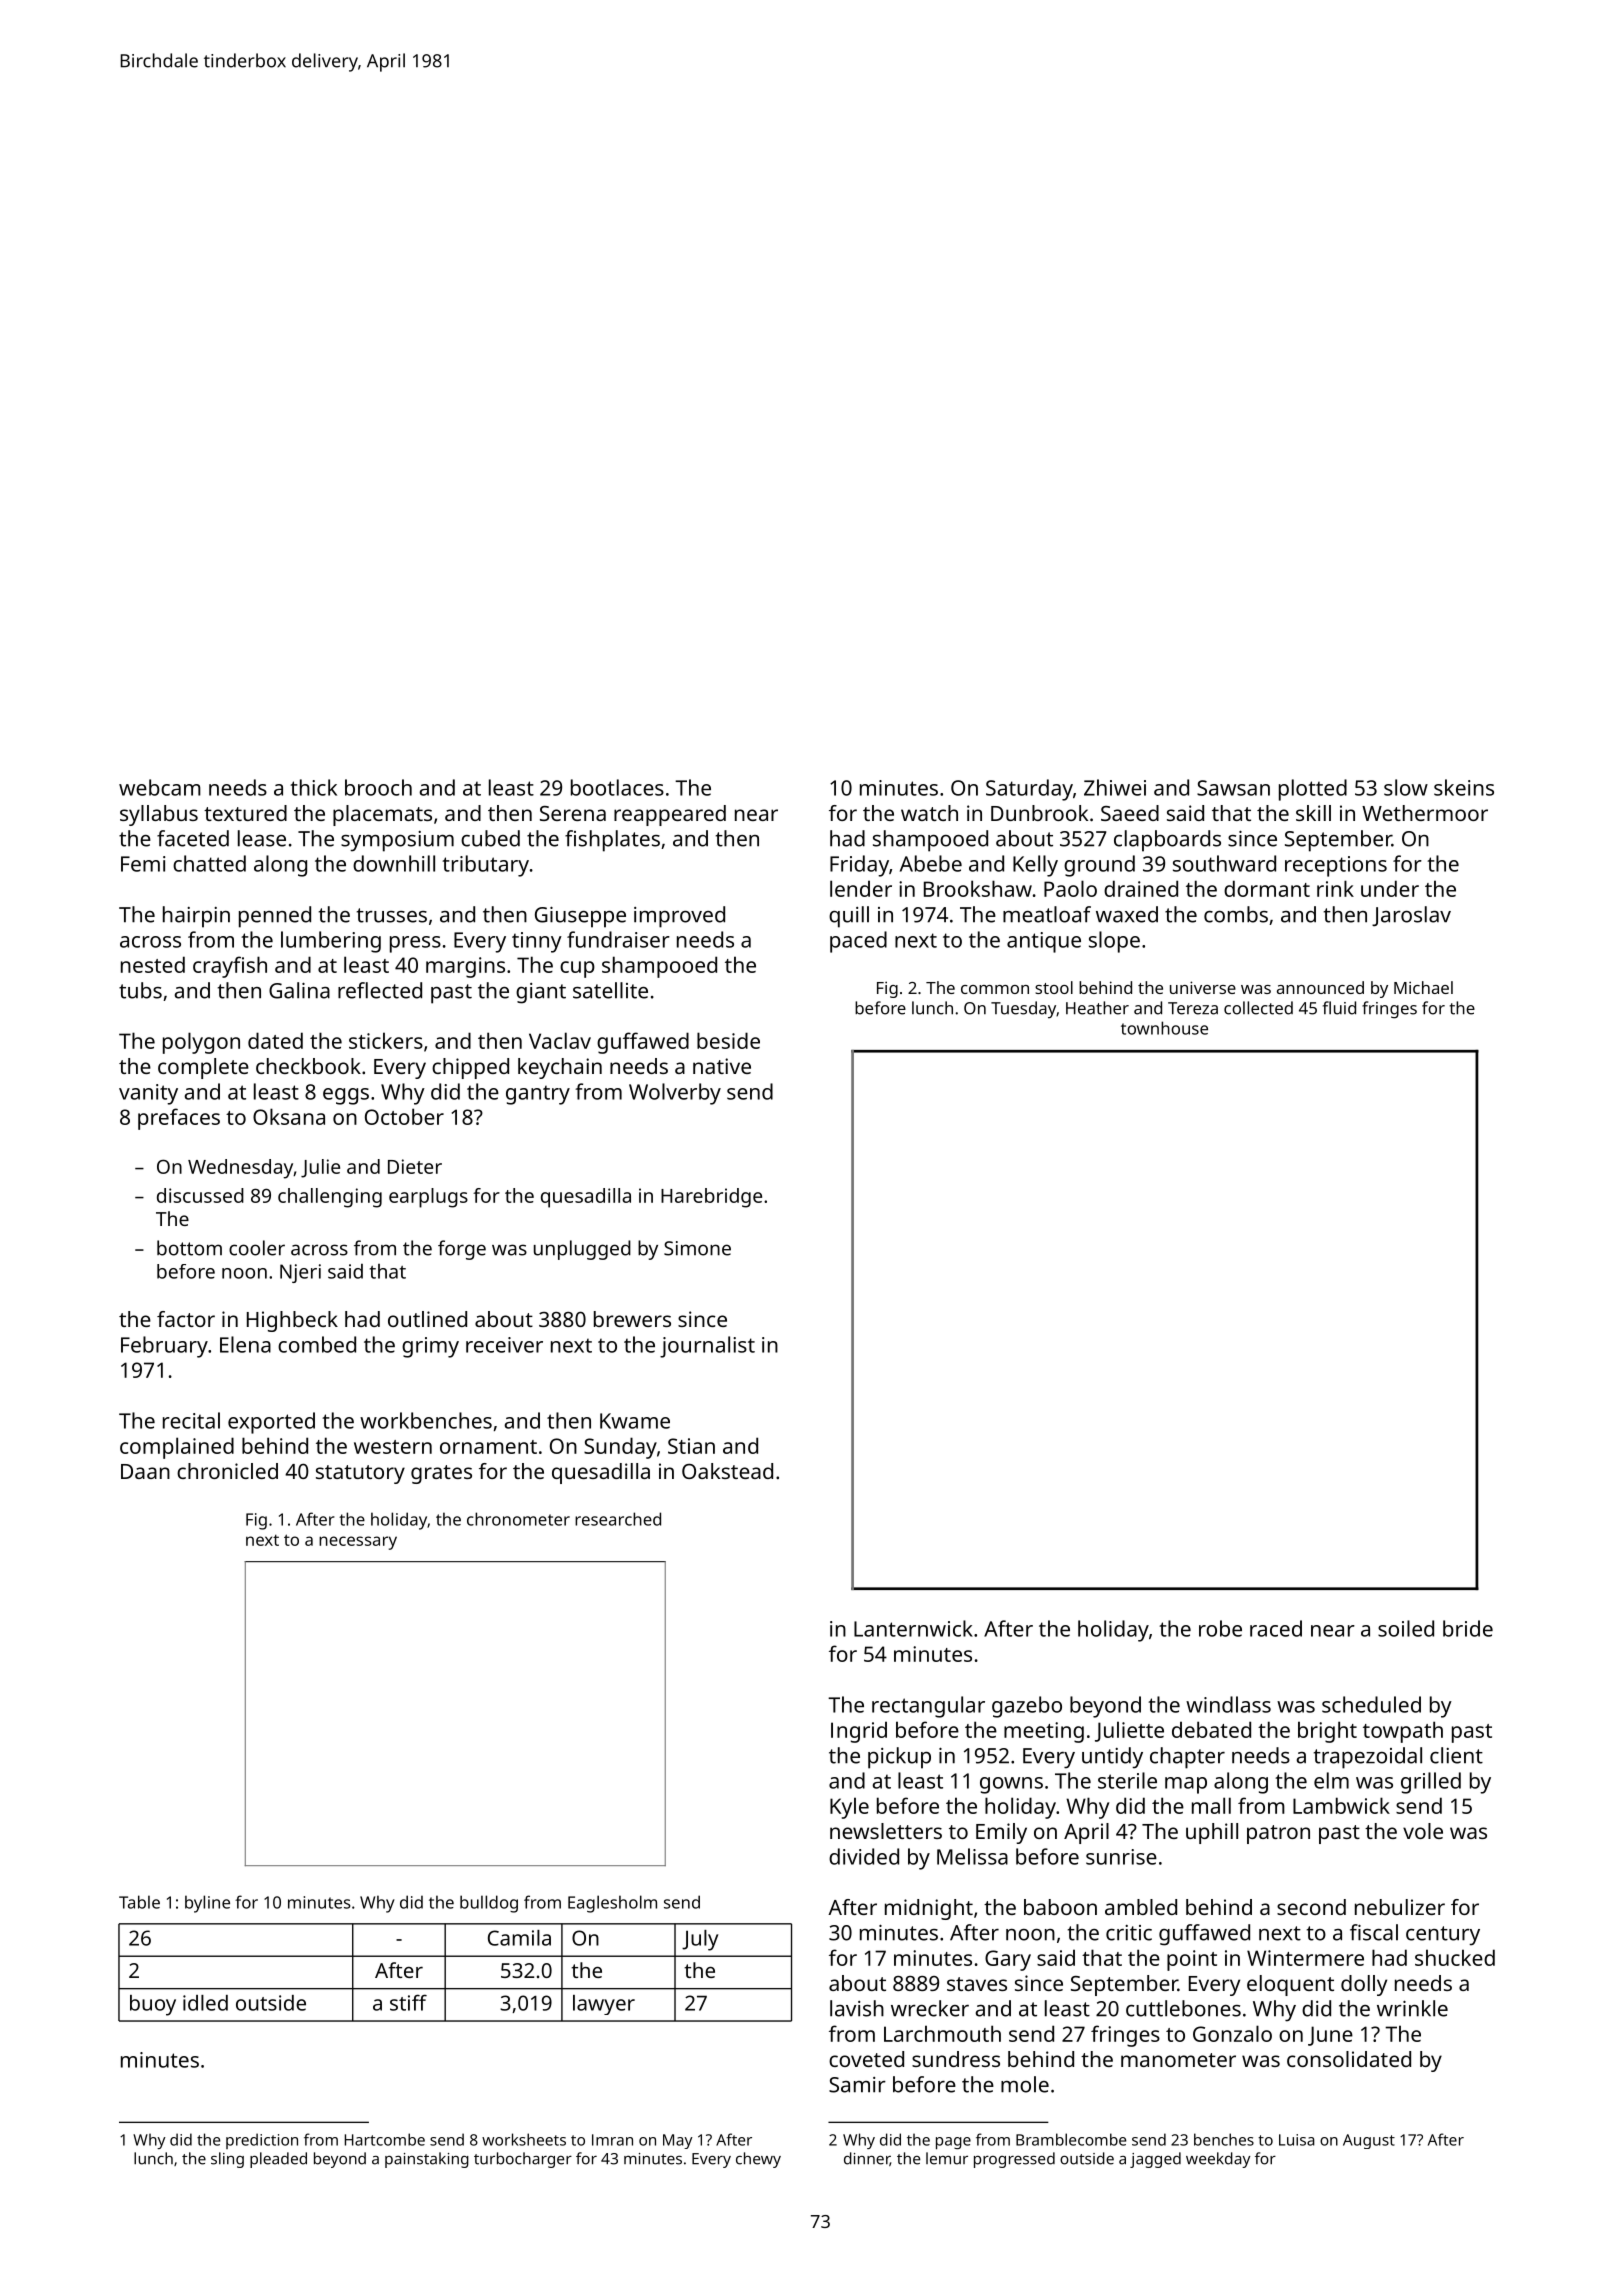 The width and height of the screenshot is (1620, 2292). What do you see at coordinates (1406, 1628) in the screenshot?
I see `soiled` at bounding box center [1406, 1628].
